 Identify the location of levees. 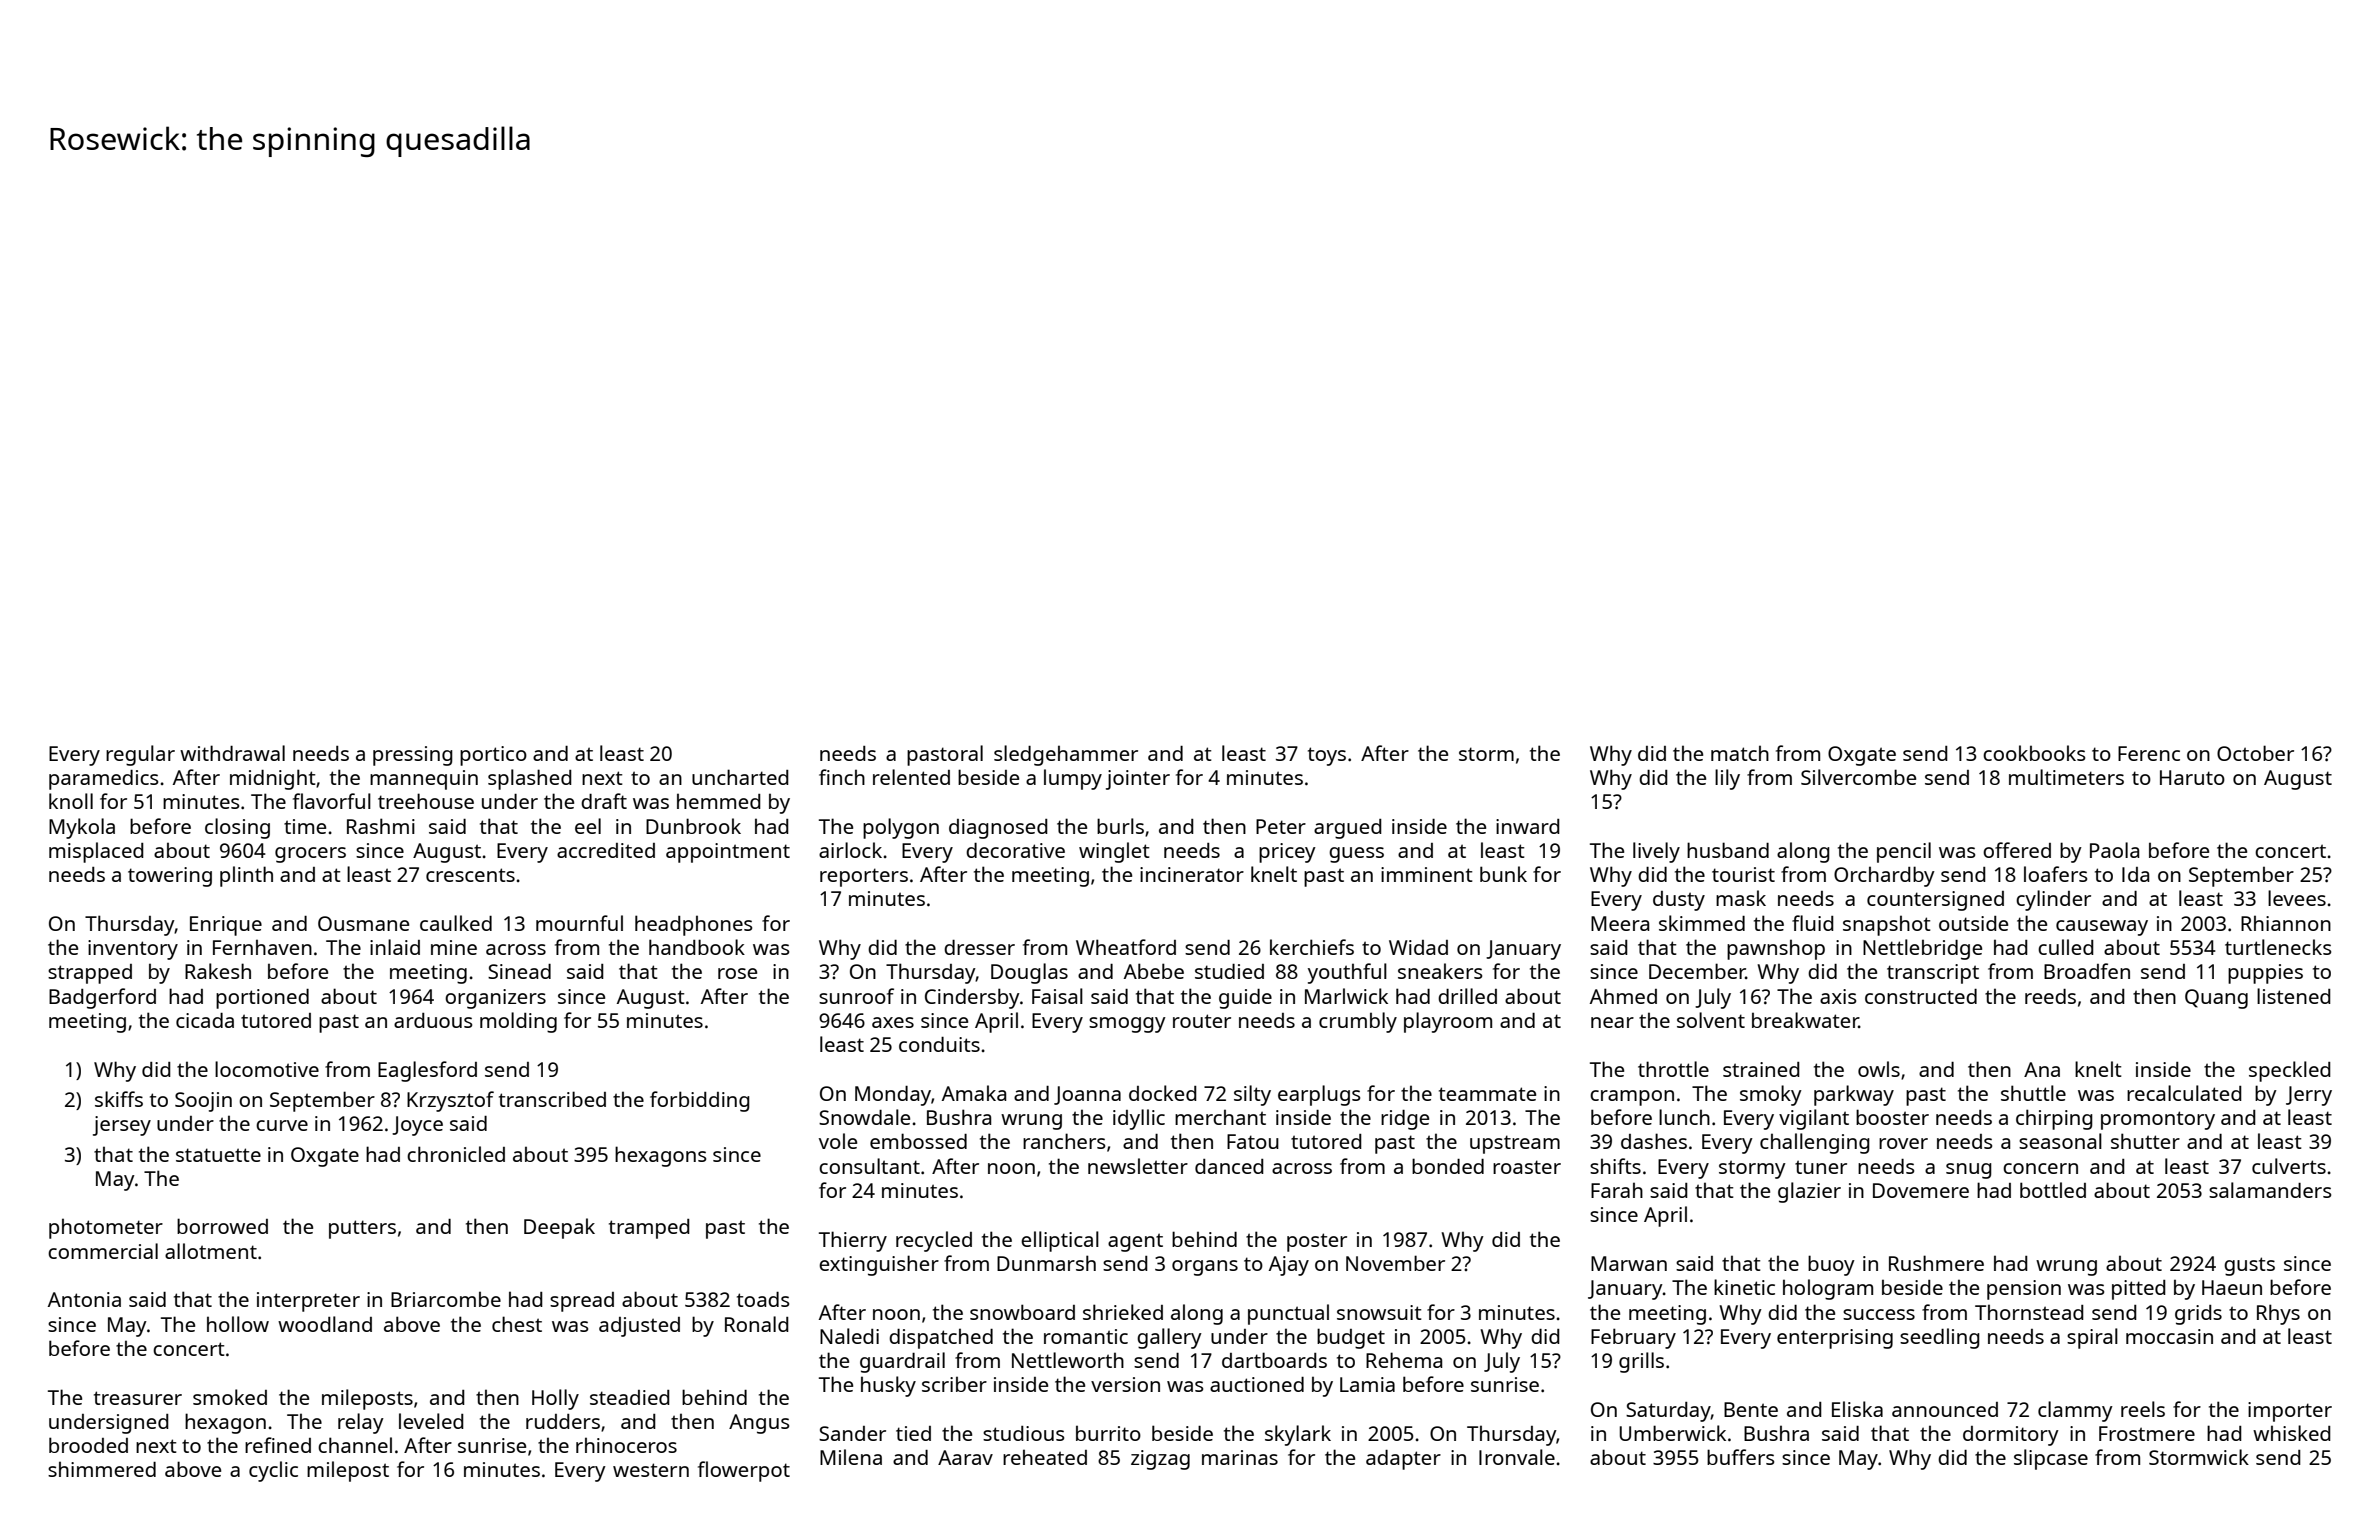
(2297, 898).
